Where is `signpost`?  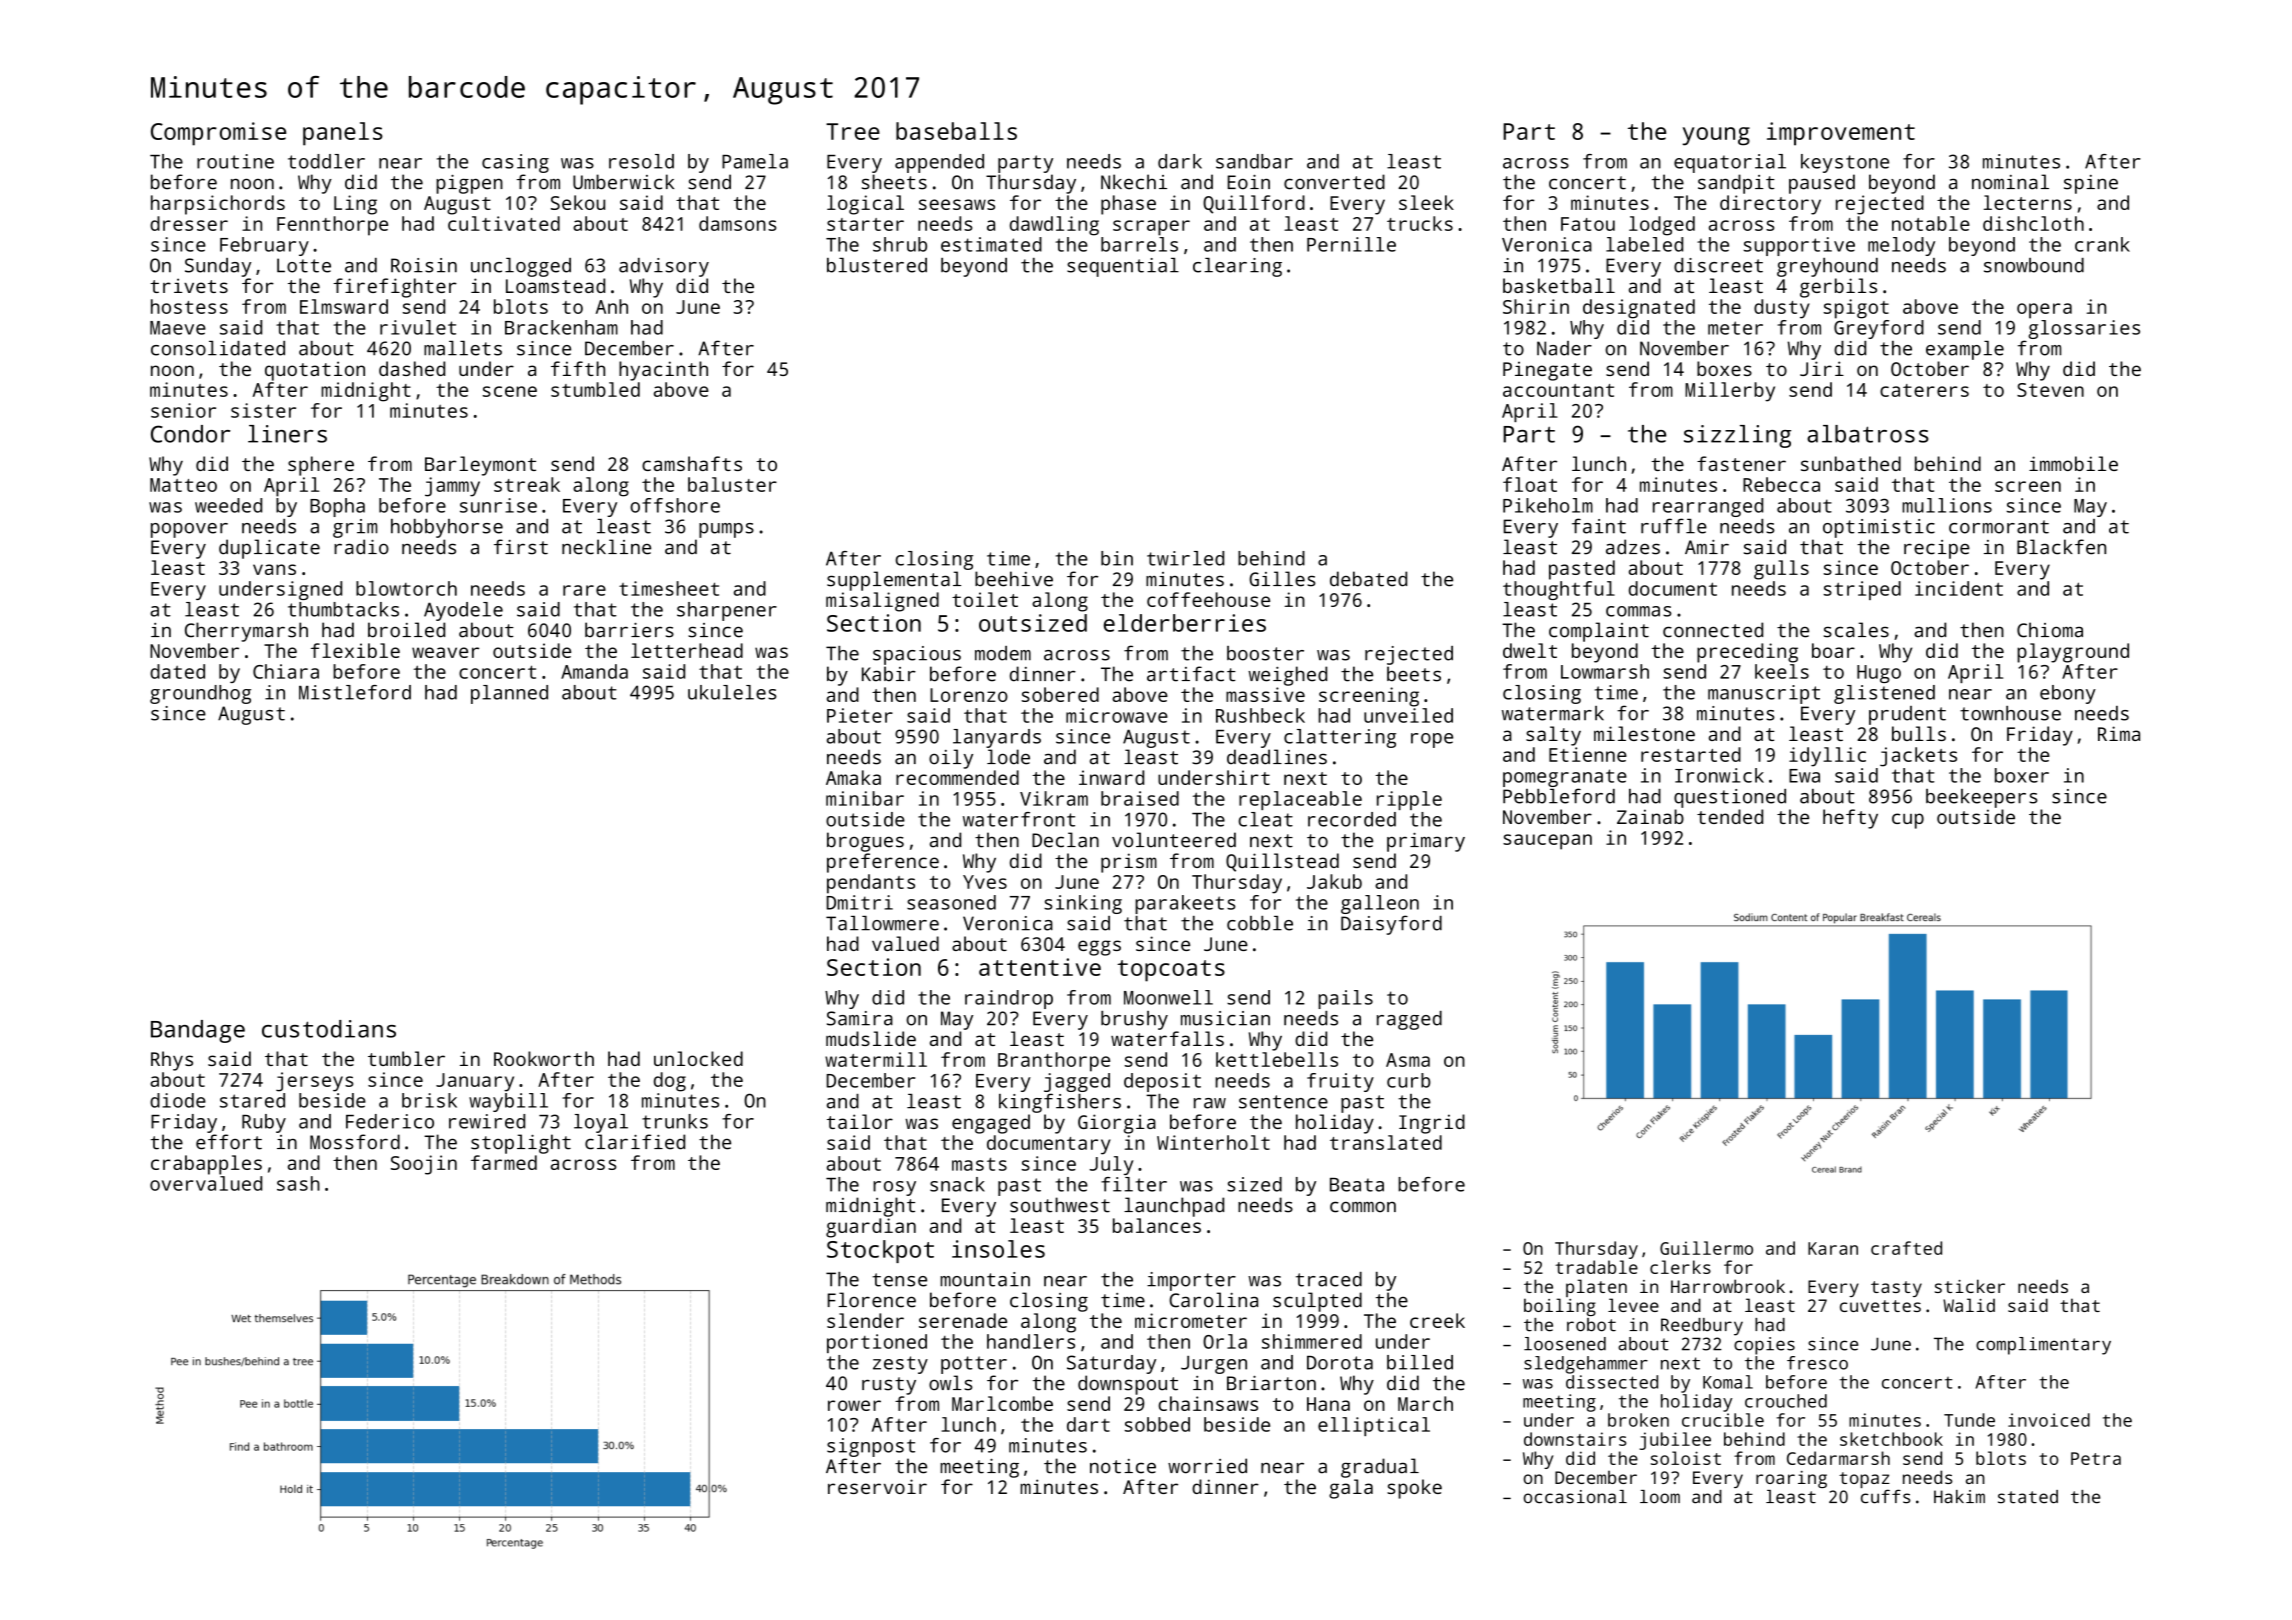 signpost is located at coordinates (871, 1447).
